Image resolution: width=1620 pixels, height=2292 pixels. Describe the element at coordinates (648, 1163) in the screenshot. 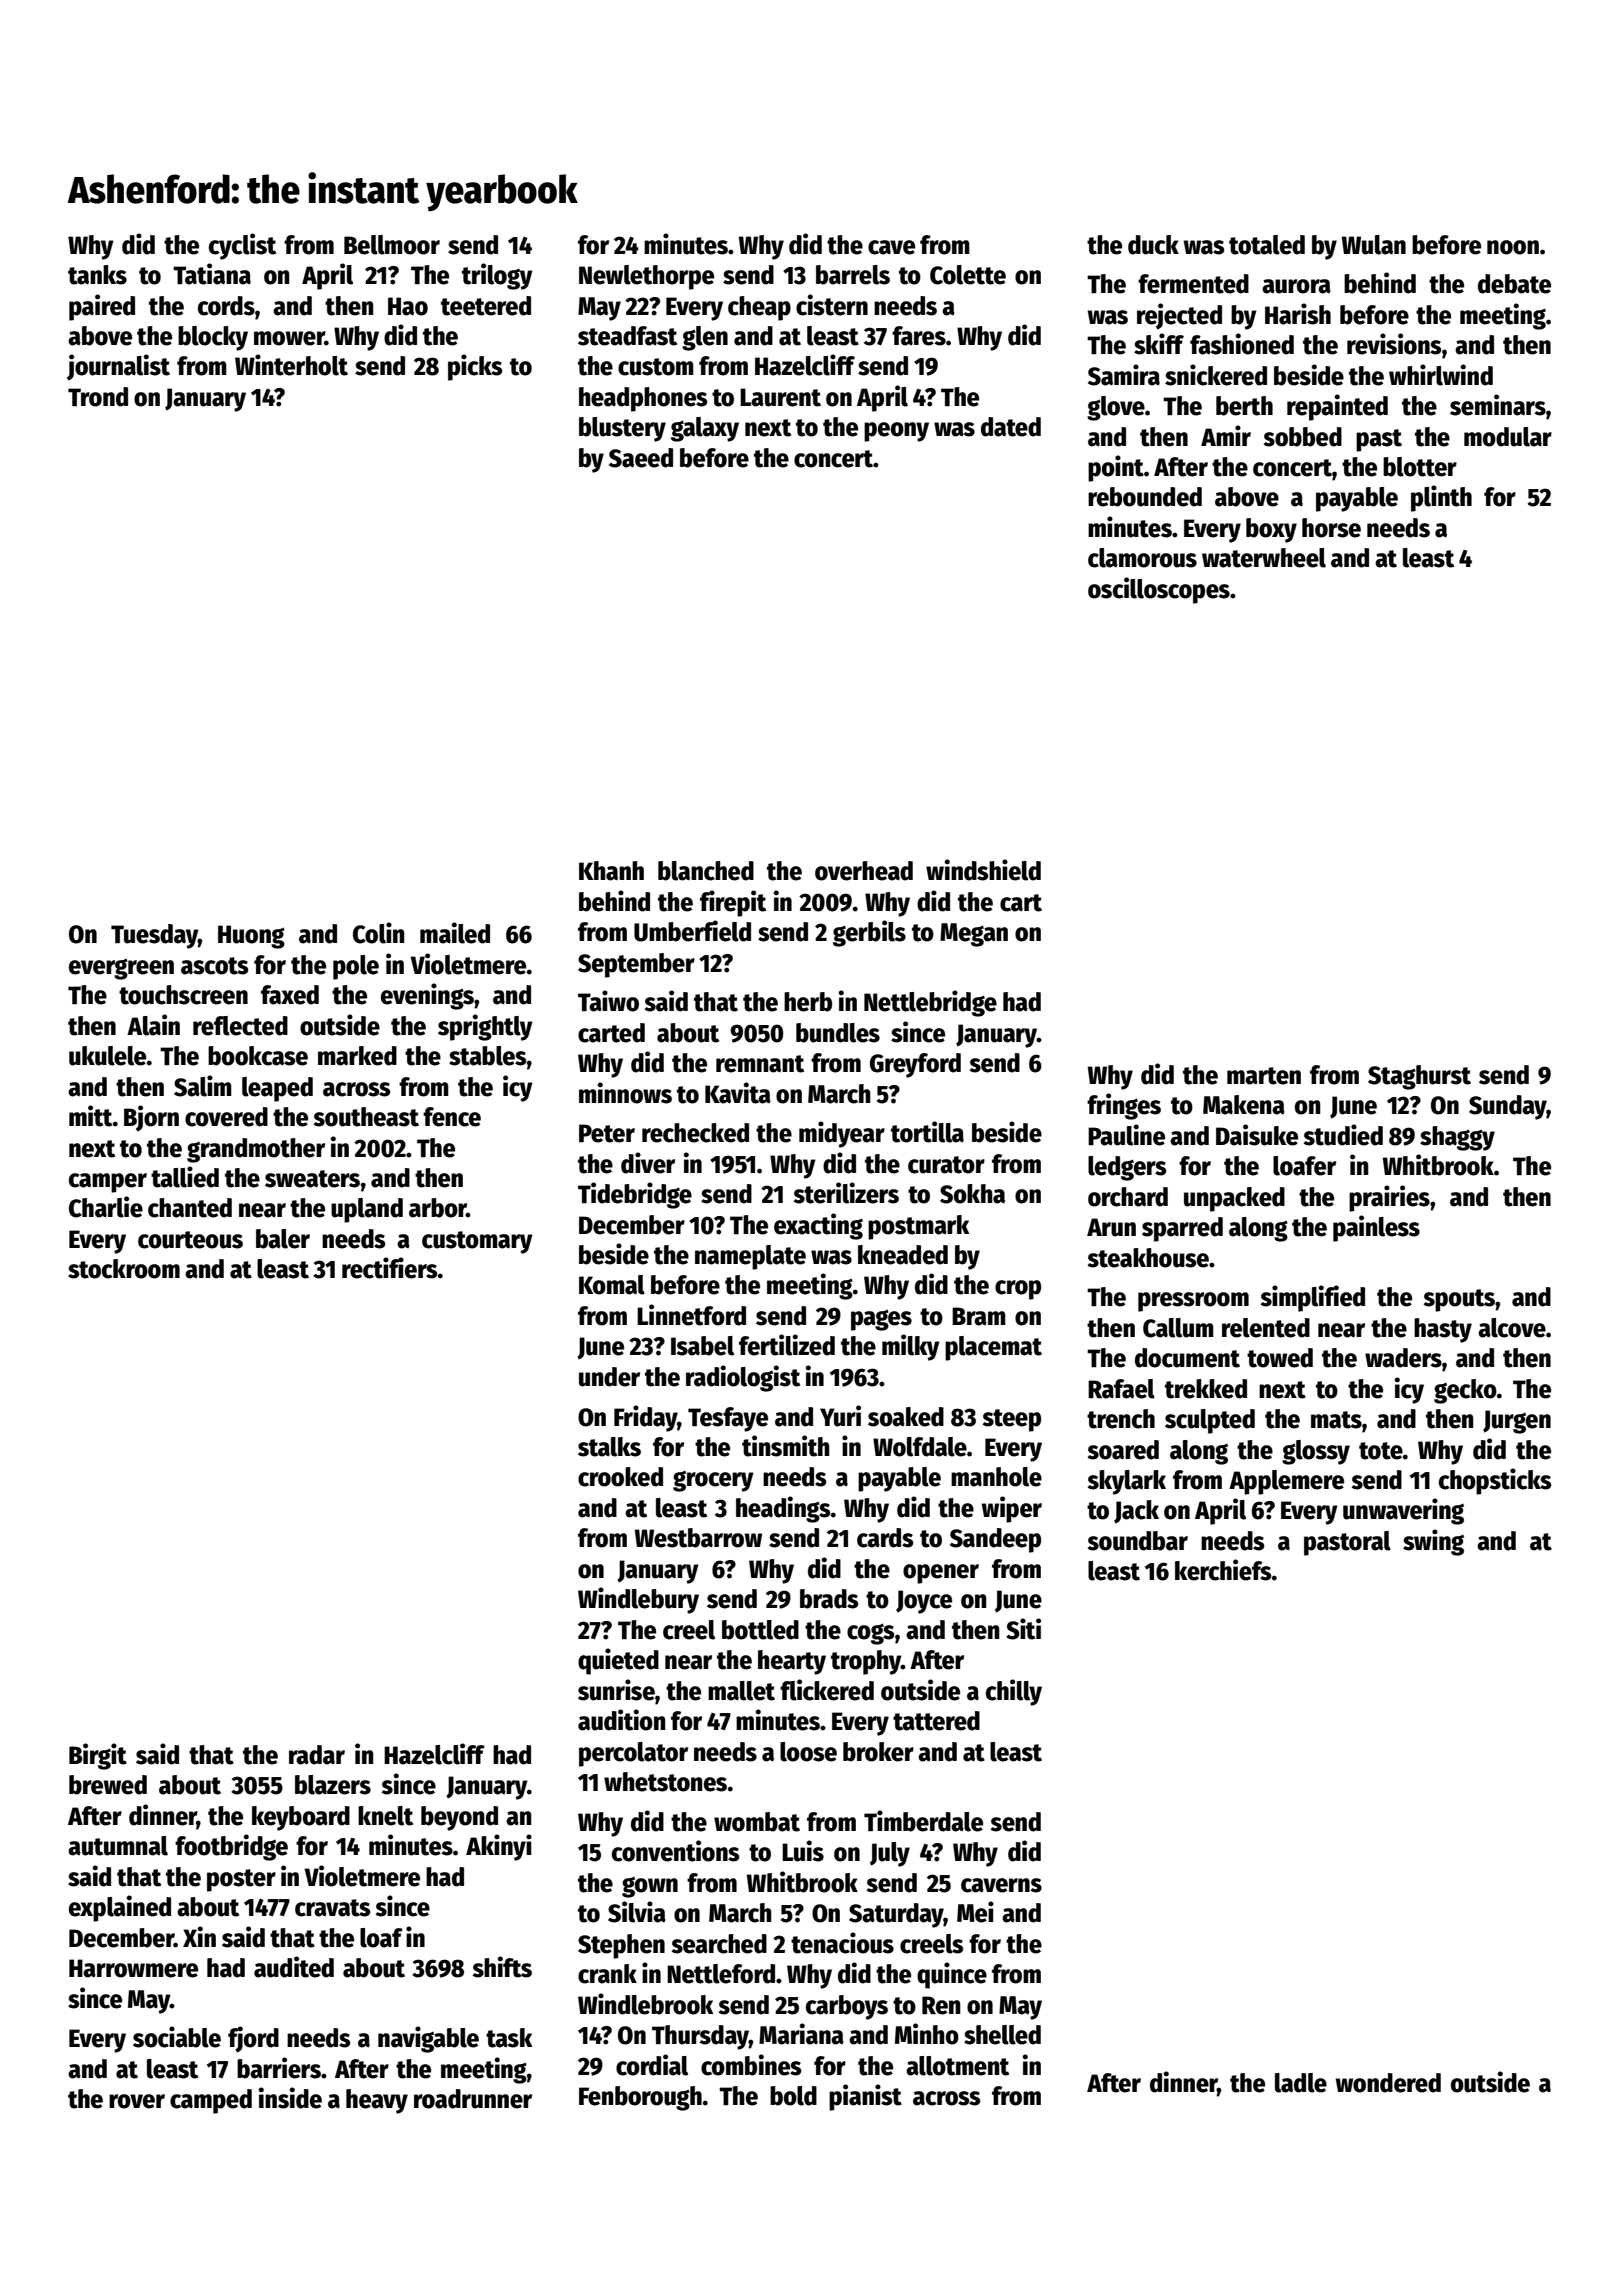

I see `diver` at that location.
